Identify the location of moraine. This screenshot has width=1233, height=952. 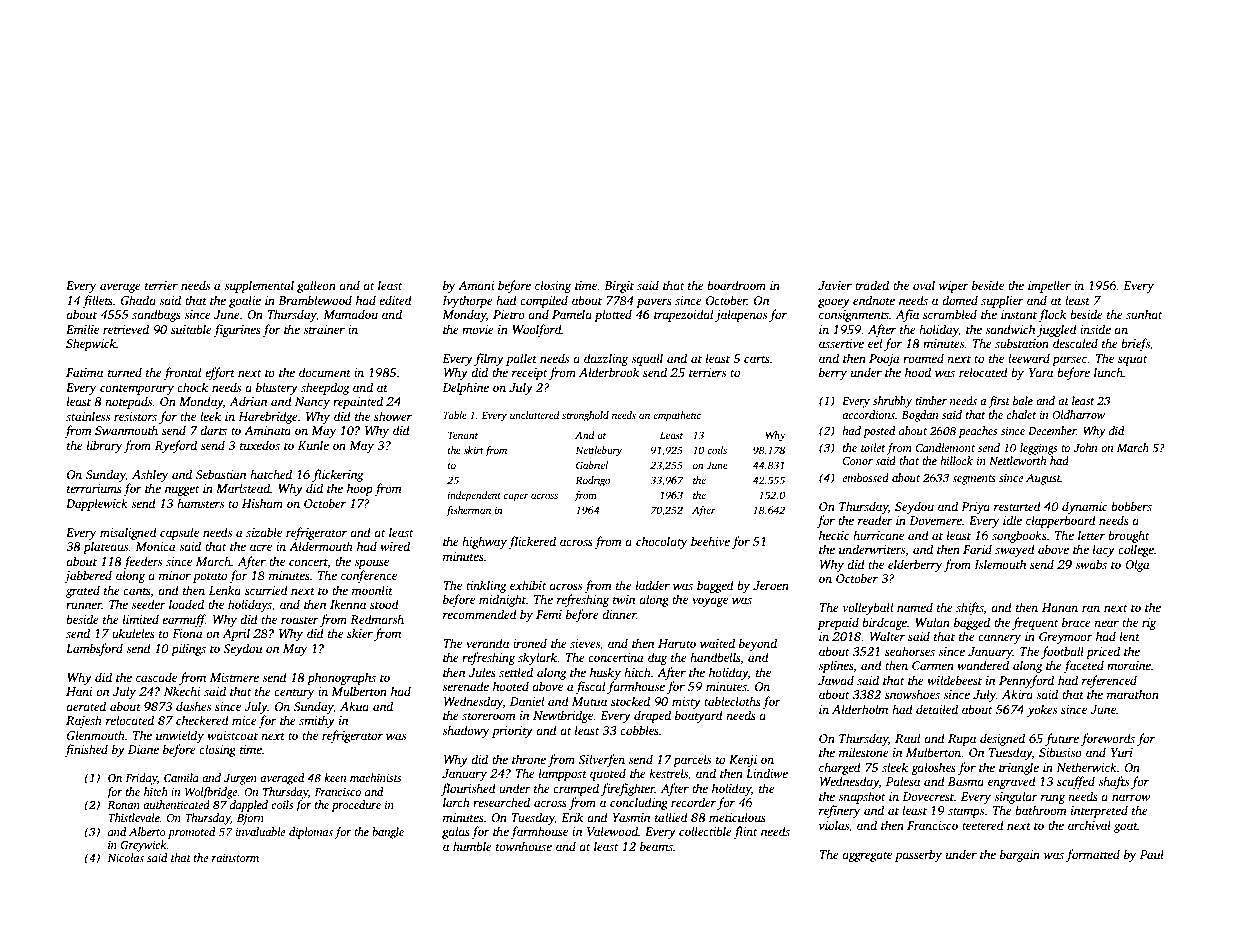
(1129, 665).
